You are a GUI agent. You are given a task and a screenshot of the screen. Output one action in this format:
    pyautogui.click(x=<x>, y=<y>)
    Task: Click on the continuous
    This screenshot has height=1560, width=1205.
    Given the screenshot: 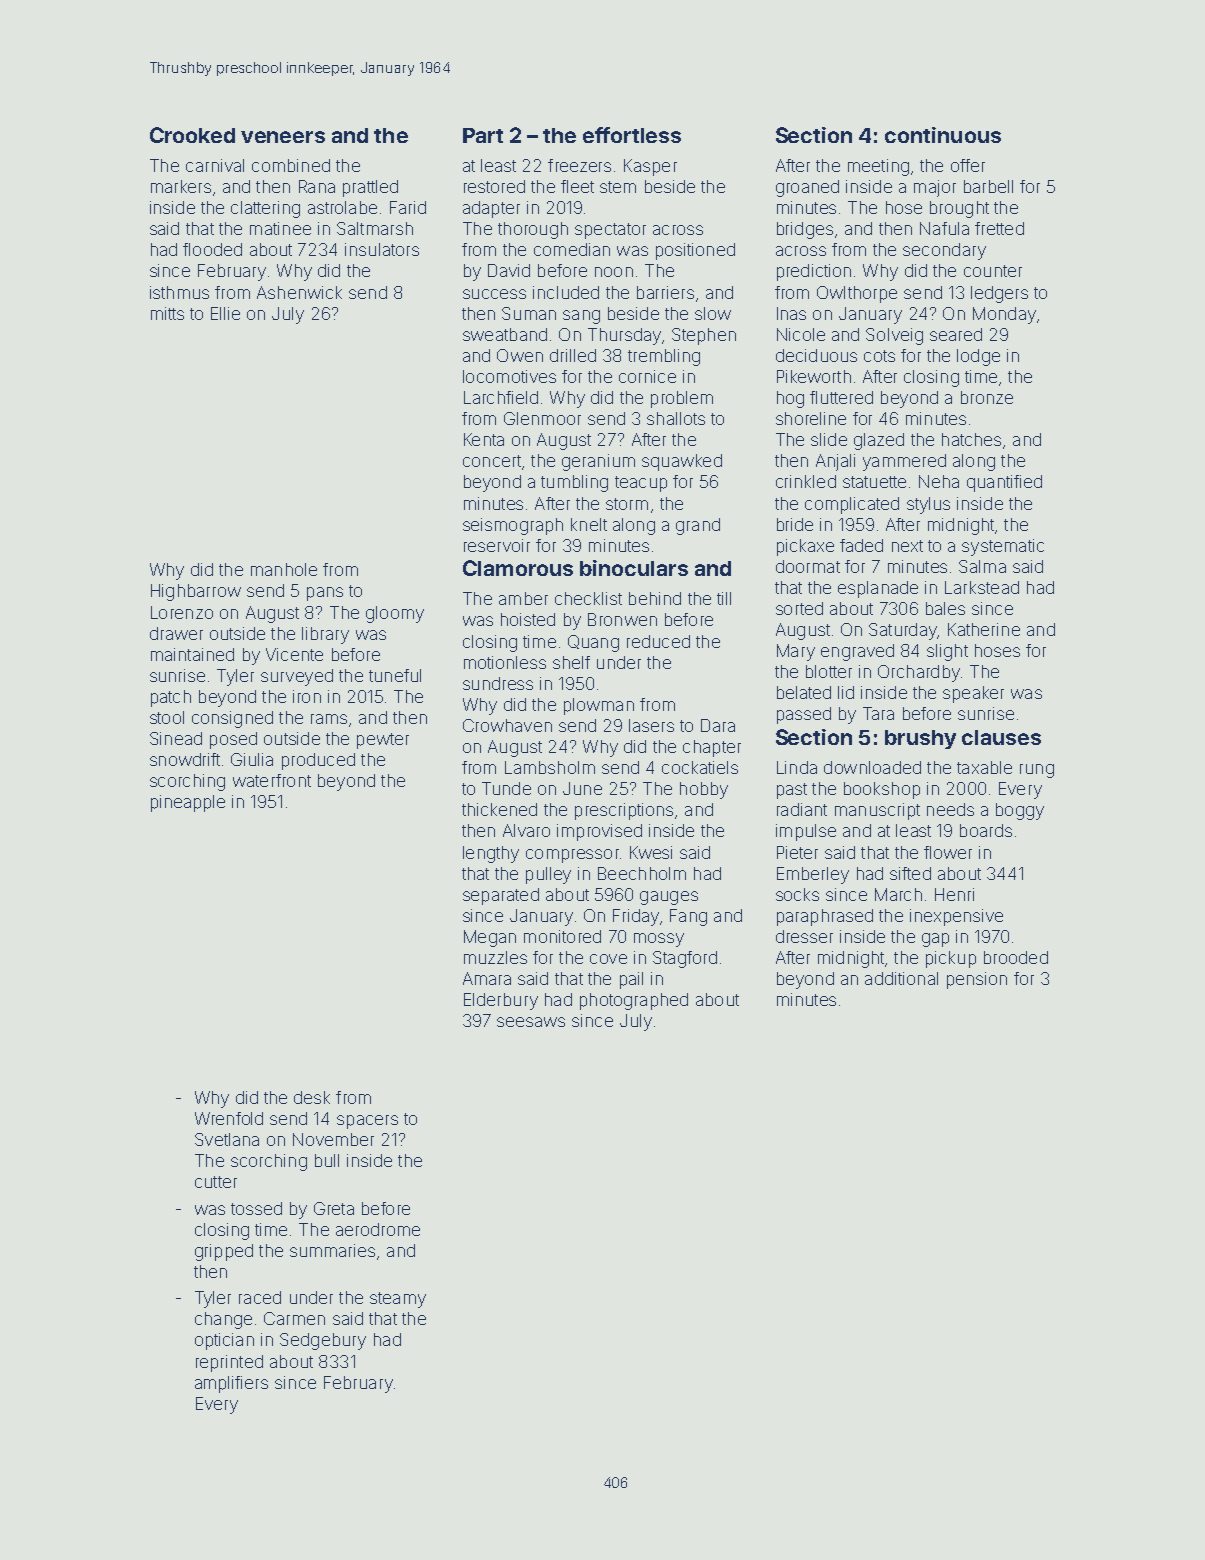 What is the action you would take?
    pyautogui.click(x=943, y=135)
